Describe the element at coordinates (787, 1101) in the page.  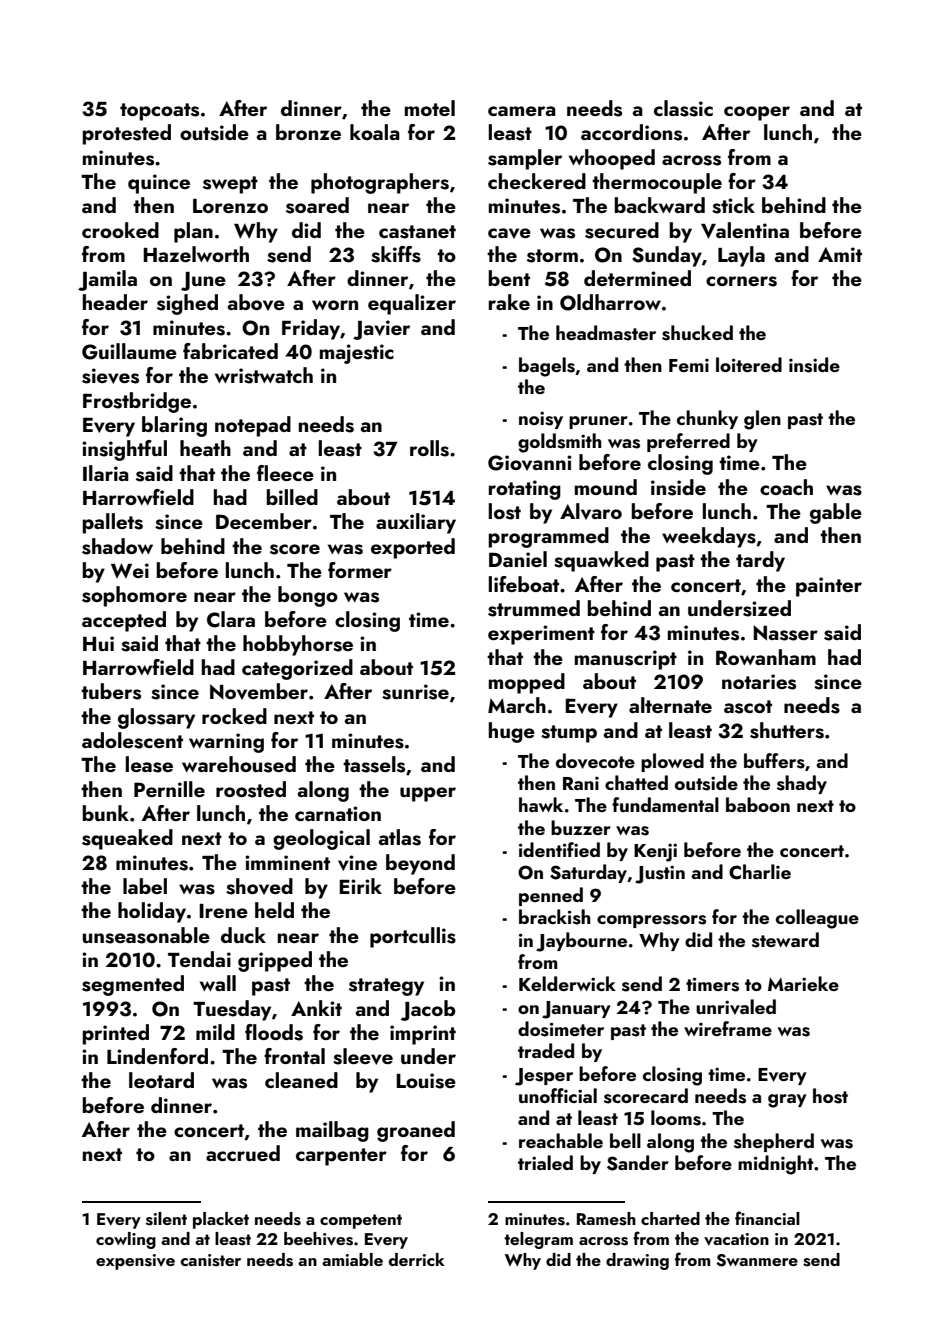
I see `gray` at that location.
